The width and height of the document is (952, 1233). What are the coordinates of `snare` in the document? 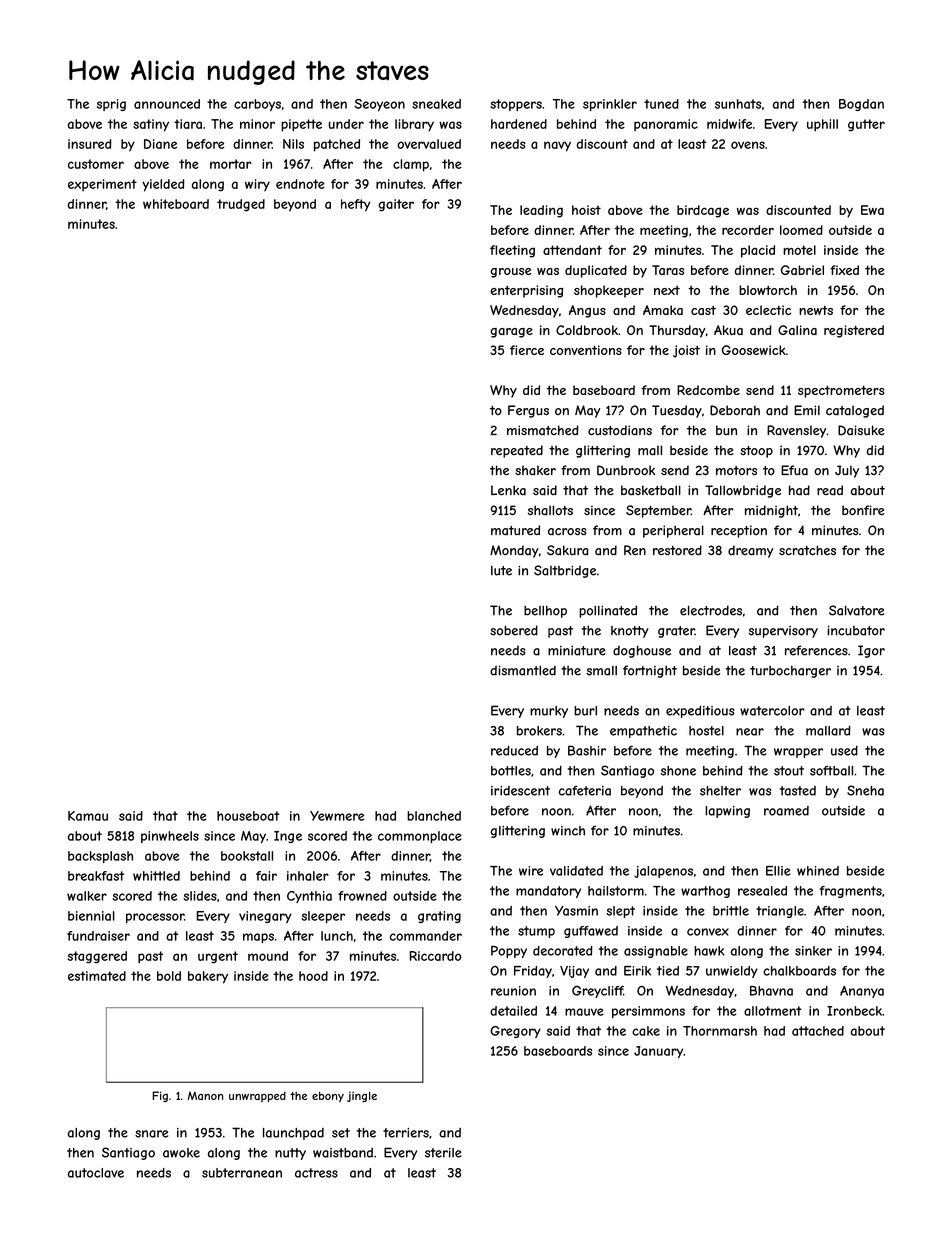 It's located at (151, 1134).
